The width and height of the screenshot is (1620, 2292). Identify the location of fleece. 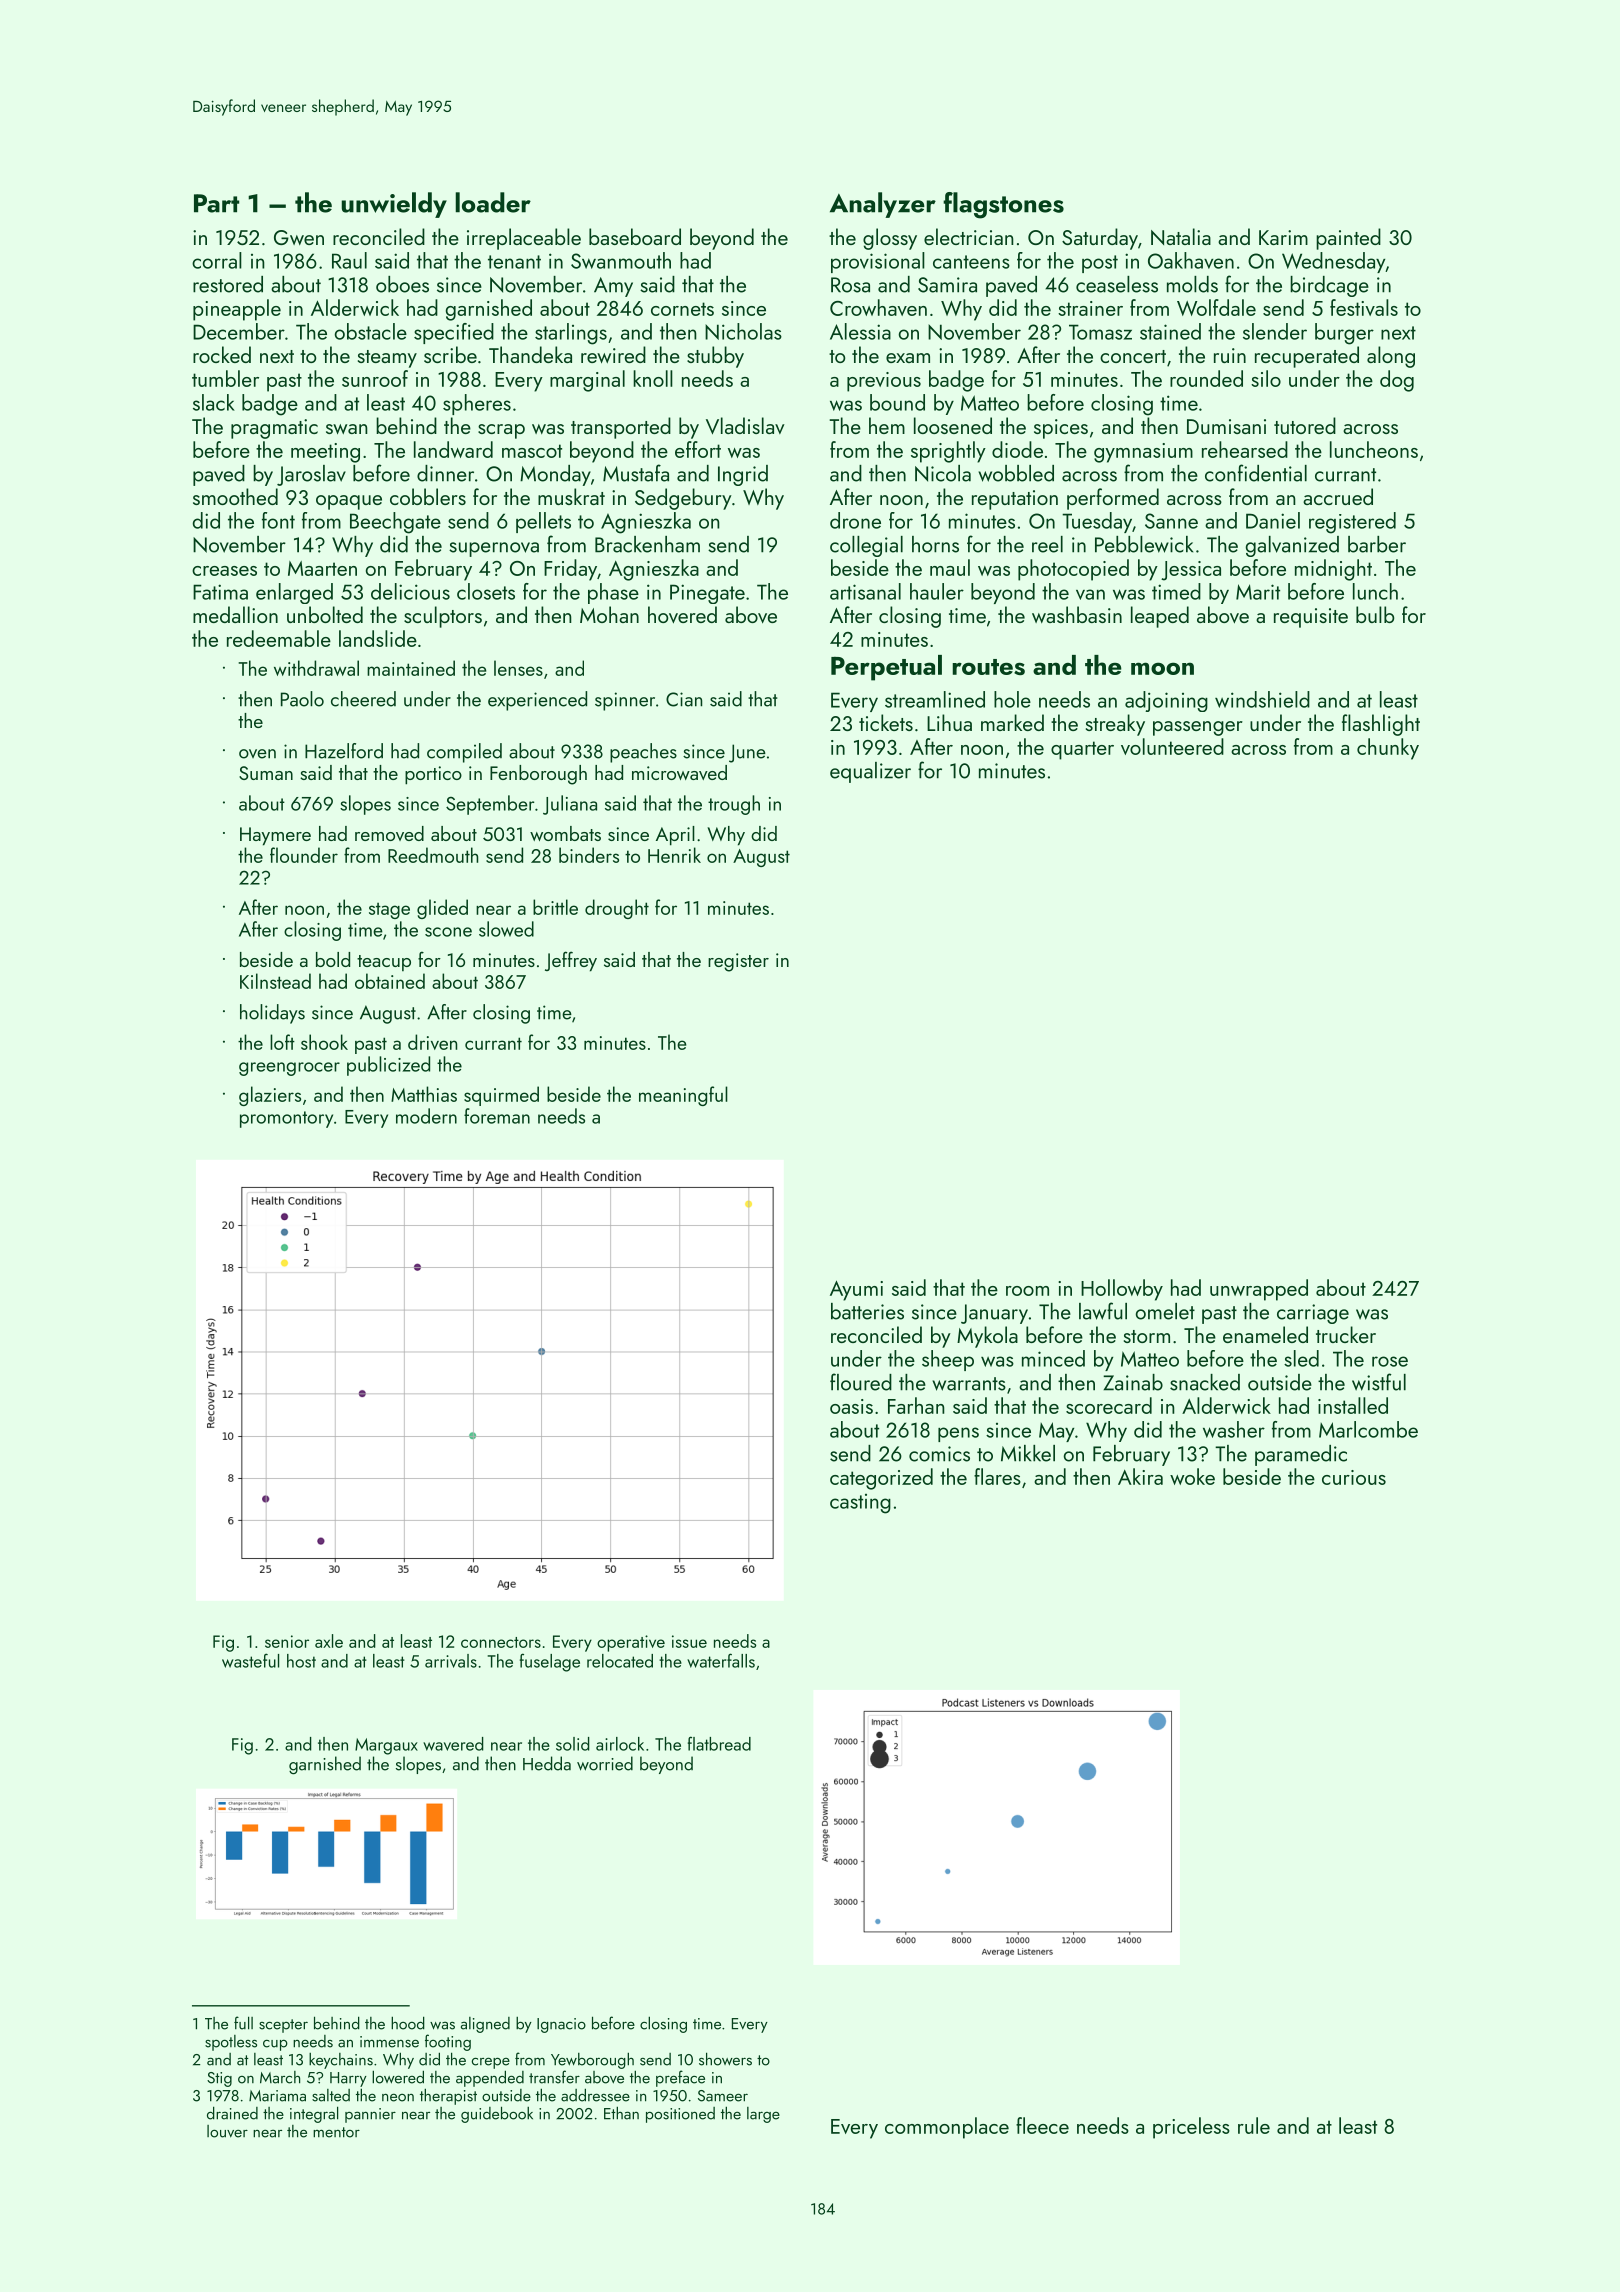
(1042, 2125).
